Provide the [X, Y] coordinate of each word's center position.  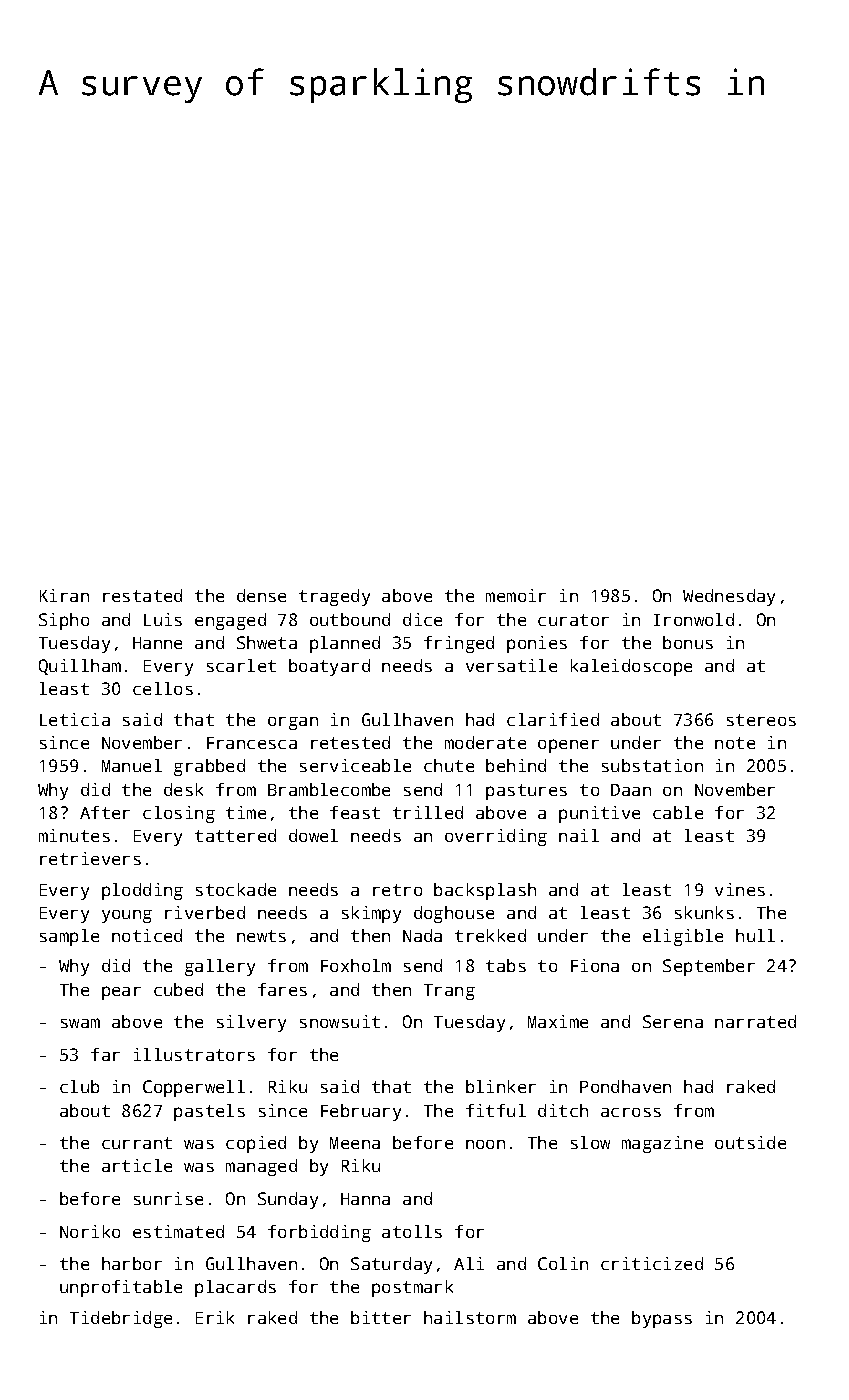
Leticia [75, 719]
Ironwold [694, 619]
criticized [652, 1263]
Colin [563, 1263]
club [79, 1086]
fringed [459, 644]
